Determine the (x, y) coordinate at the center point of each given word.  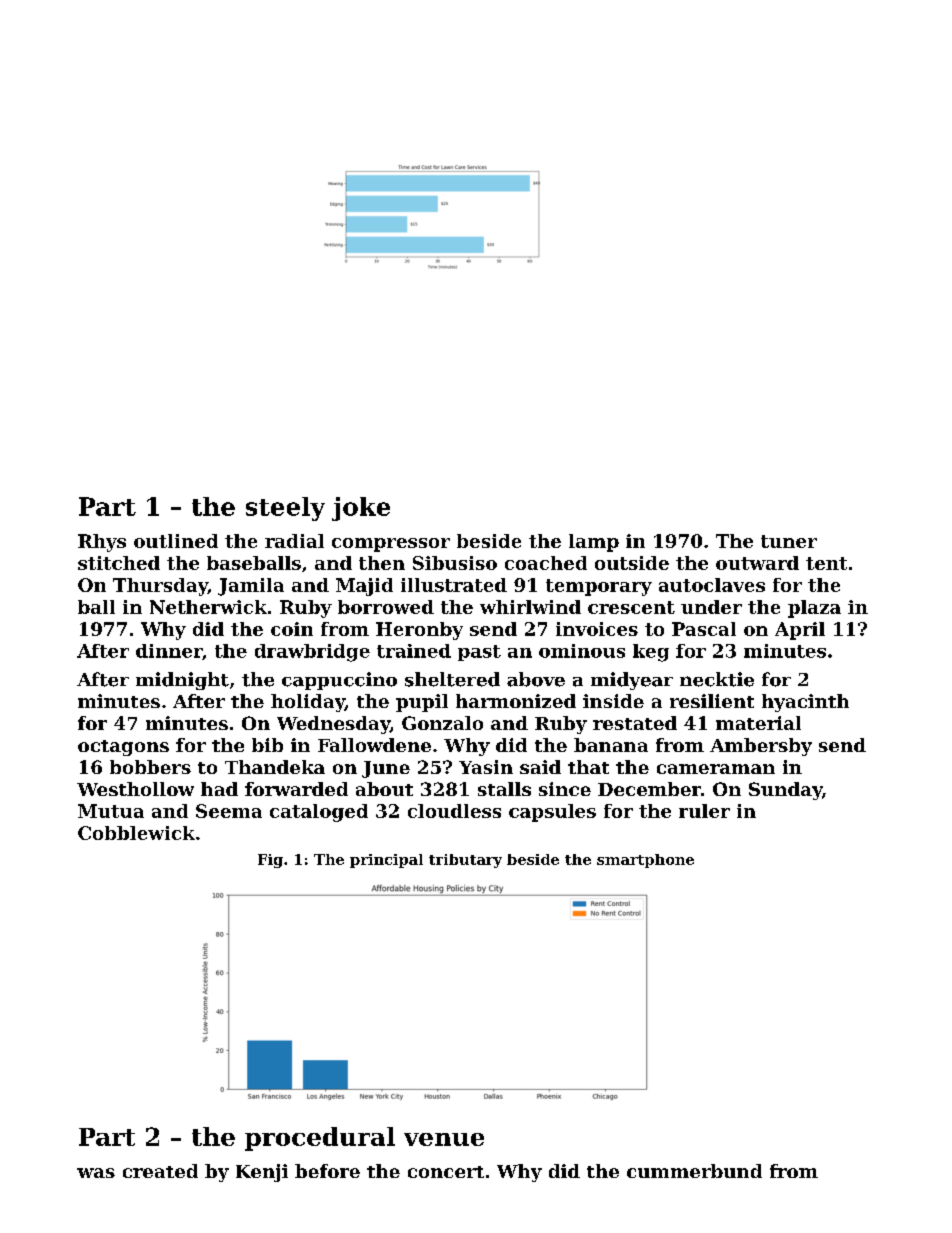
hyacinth (805, 703)
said (540, 767)
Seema (229, 811)
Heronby (419, 631)
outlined (176, 541)
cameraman (716, 769)
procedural (320, 1139)
